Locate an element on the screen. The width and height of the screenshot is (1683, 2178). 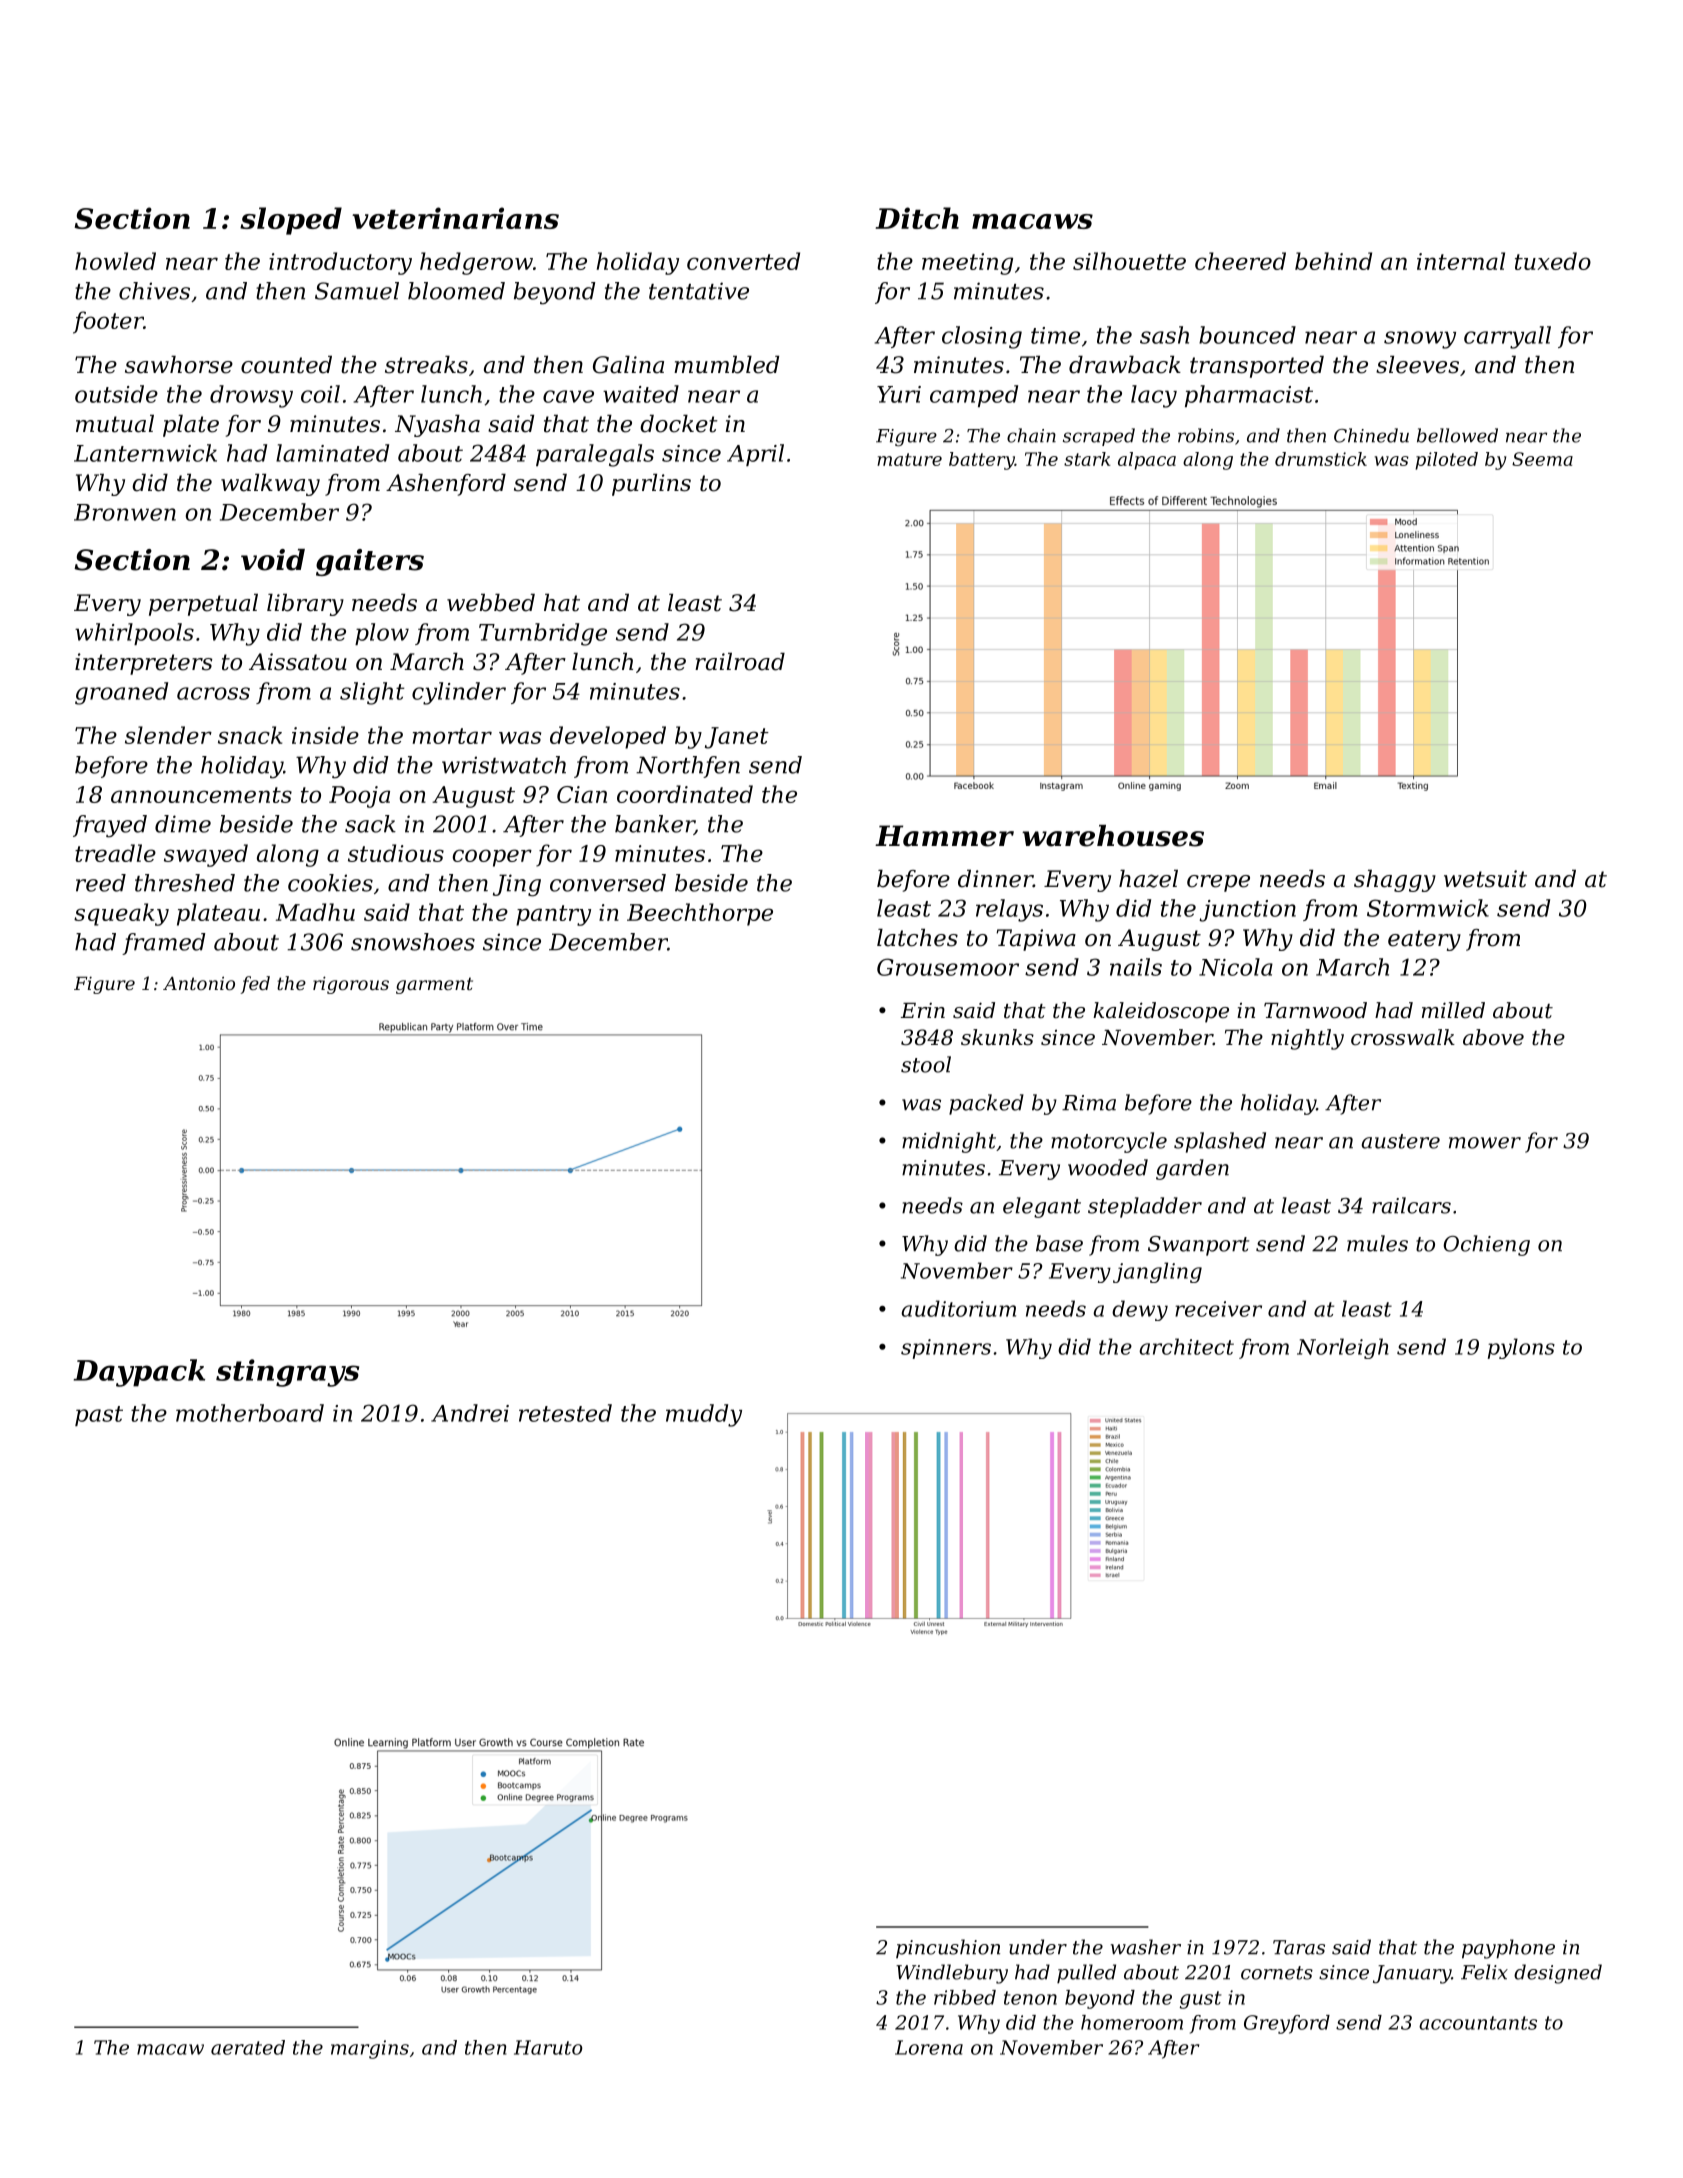
behind is located at coordinates (1333, 261).
